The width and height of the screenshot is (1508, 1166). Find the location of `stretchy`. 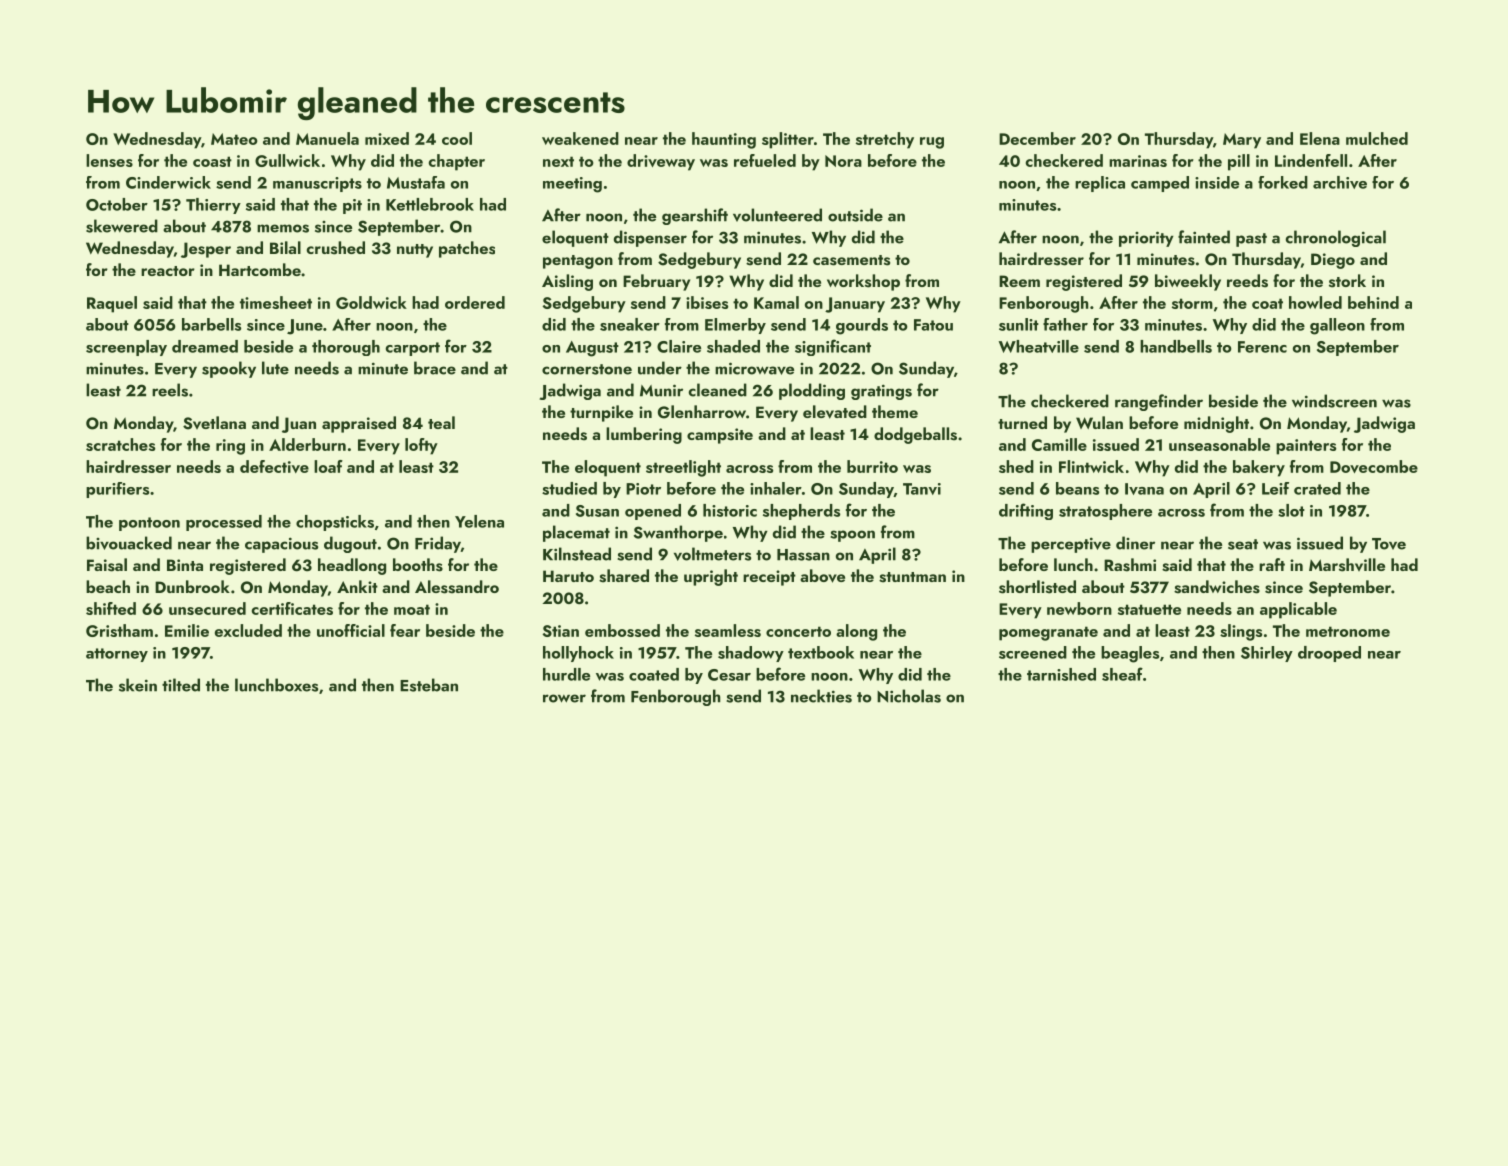

stretchy is located at coordinates (885, 140).
